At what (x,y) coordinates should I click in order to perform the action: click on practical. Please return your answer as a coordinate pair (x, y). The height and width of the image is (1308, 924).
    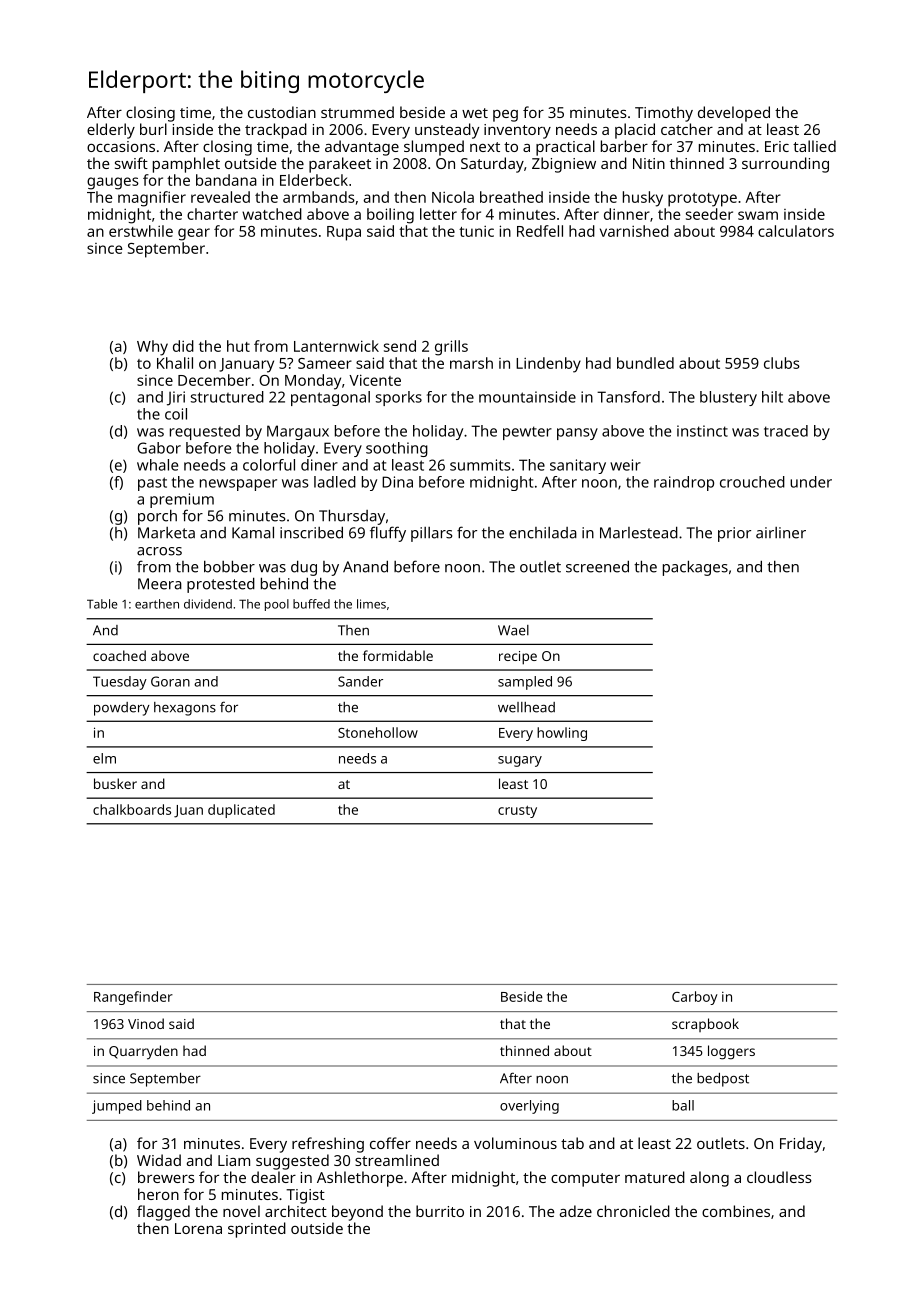
    Looking at the image, I should click on (565, 148).
